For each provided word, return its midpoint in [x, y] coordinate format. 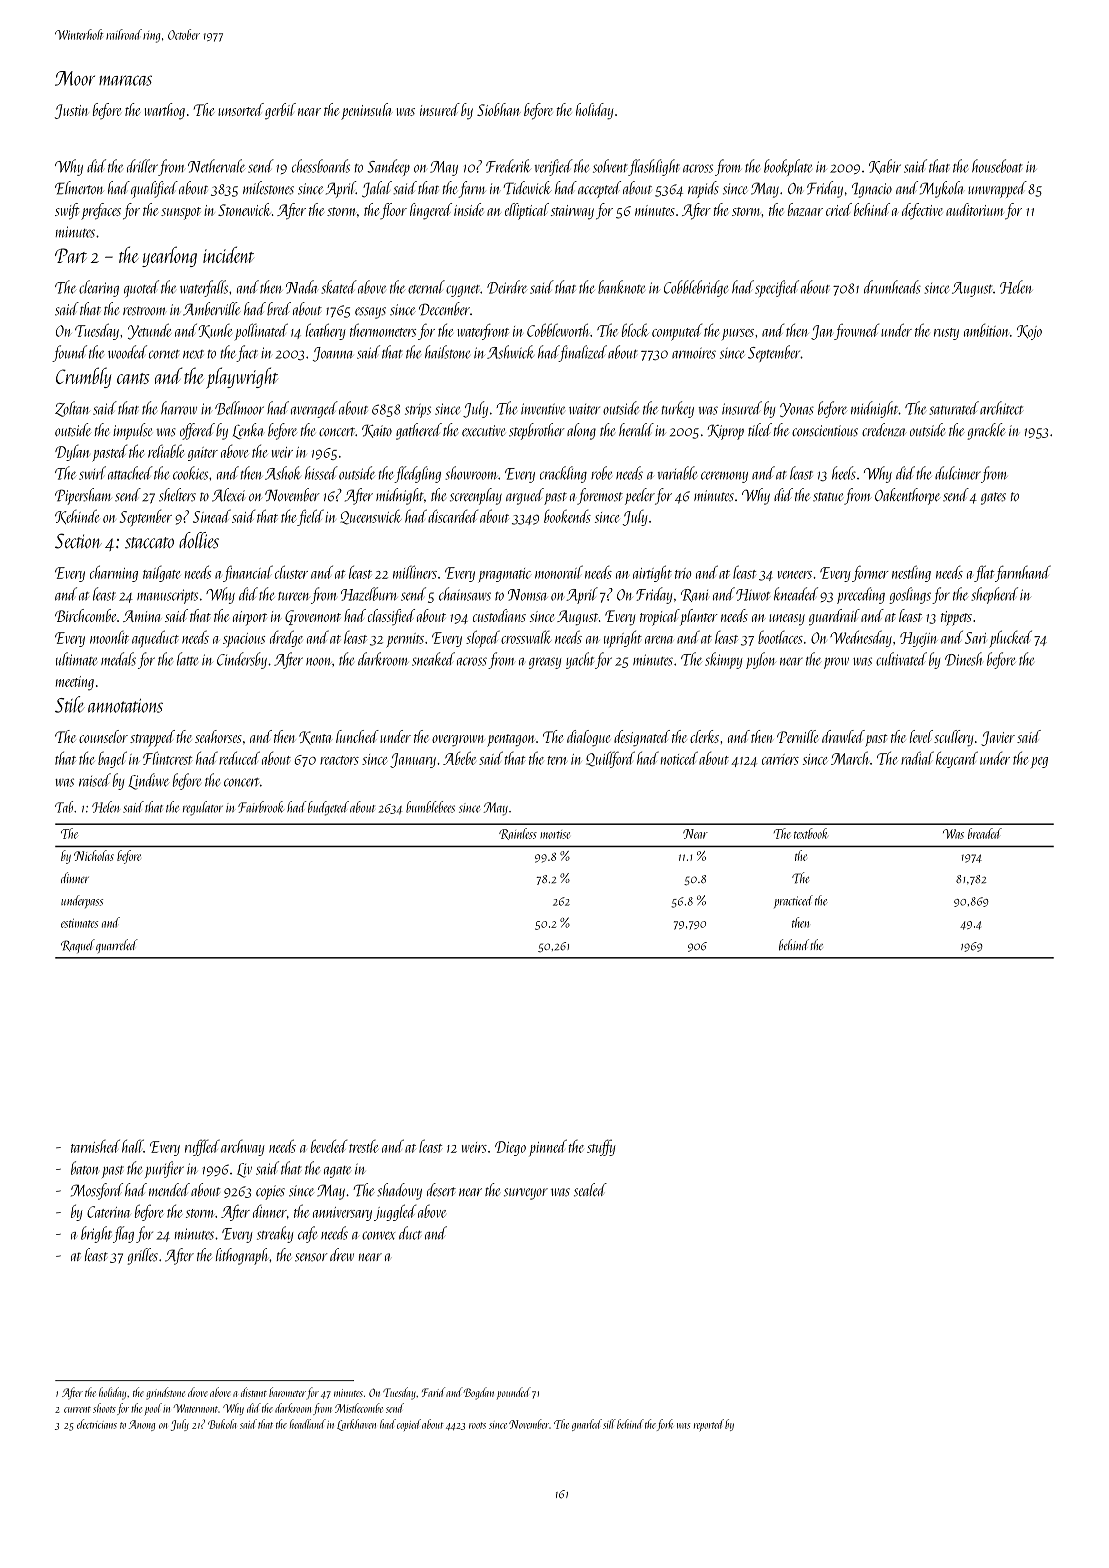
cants [133, 378]
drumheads [892, 287]
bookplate [788, 167]
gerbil [280, 111]
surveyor [526, 1194]
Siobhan [499, 109]
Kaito [377, 431]
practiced [793, 901]
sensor [311, 1257]
